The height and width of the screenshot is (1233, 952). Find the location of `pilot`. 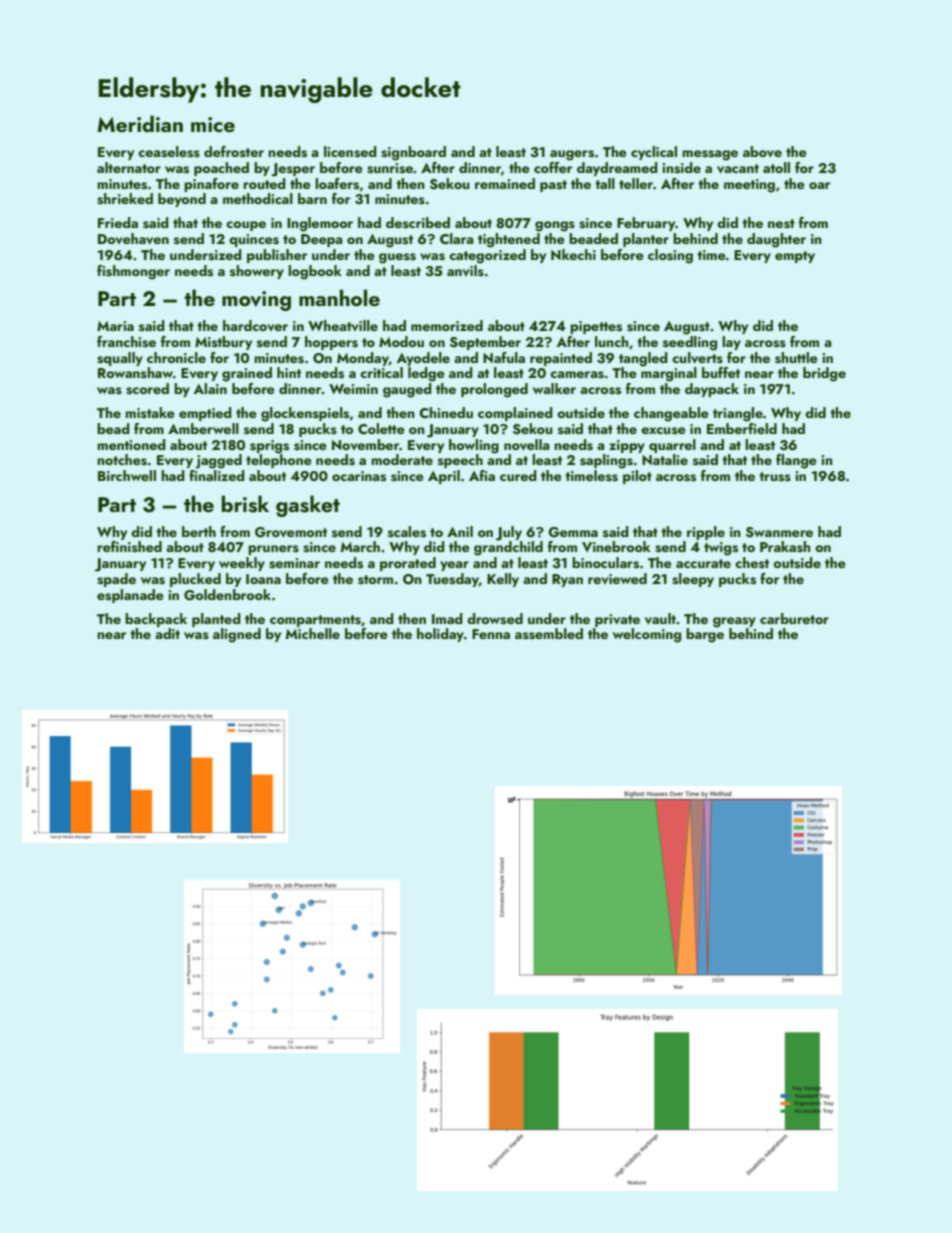

pilot is located at coordinates (637, 477).
